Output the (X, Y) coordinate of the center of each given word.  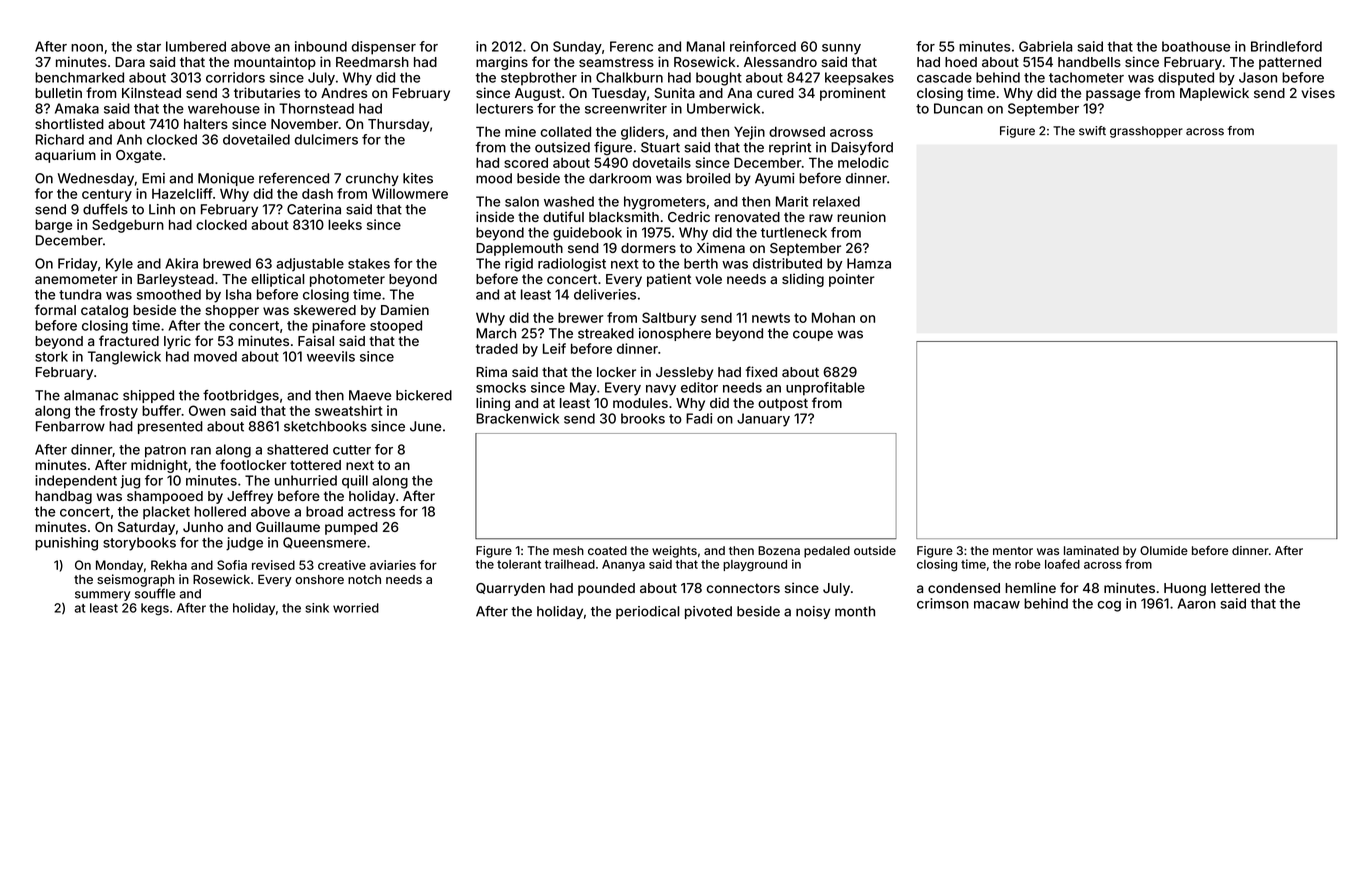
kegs (155, 609)
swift (1092, 131)
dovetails (662, 162)
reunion (861, 216)
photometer (347, 280)
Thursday (398, 125)
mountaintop (275, 63)
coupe (813, 335)
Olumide (1164, 550)
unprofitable (825, 389)
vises (1318, 92)
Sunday (577, 48)
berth (701, 263)
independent (76, 482)
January (763, 420)
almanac (91, 395)
